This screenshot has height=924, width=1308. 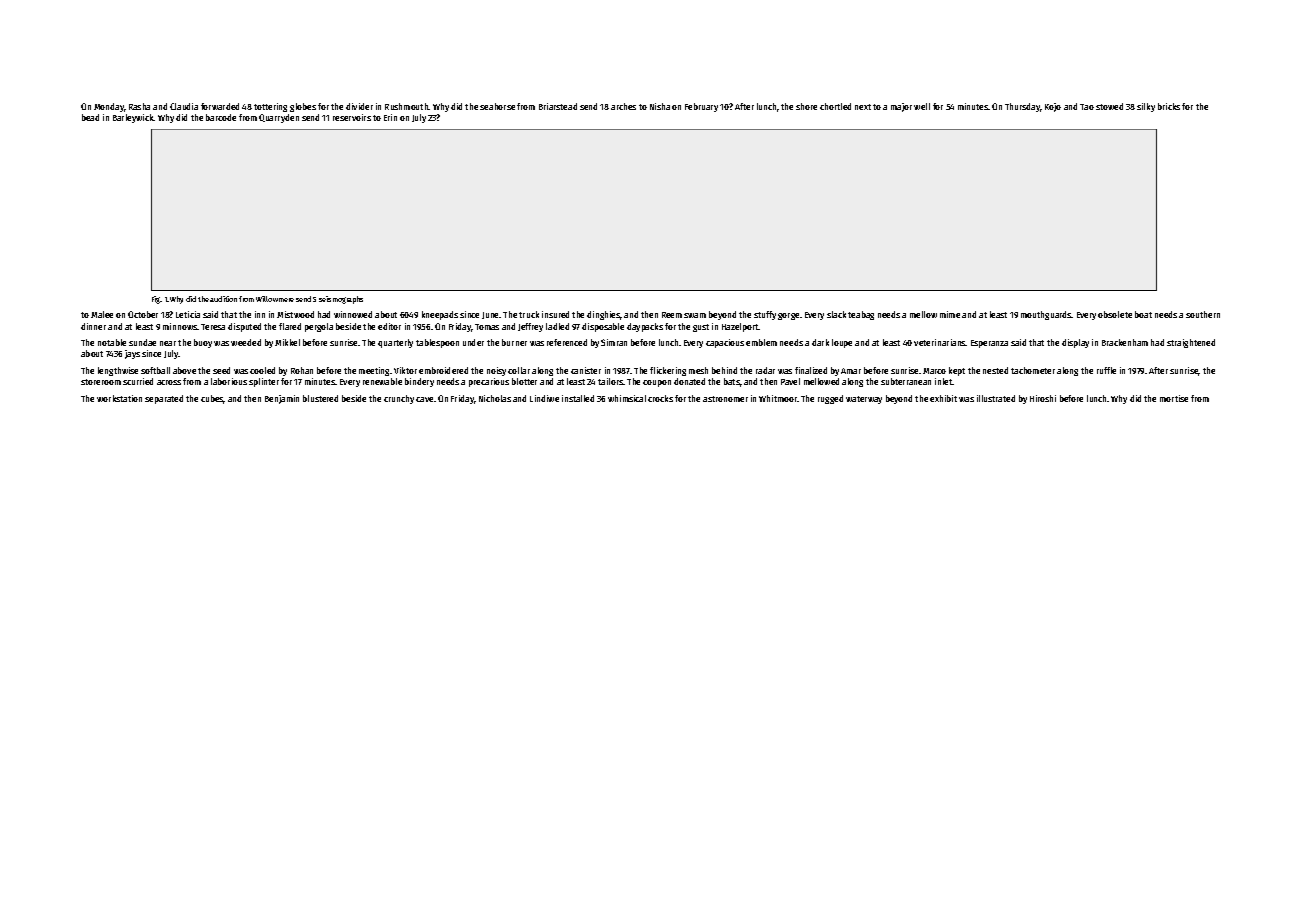 What do you see at coordinates (623, 106) in the screenshot?
I see `arches` at bounding box center [623, 106].
